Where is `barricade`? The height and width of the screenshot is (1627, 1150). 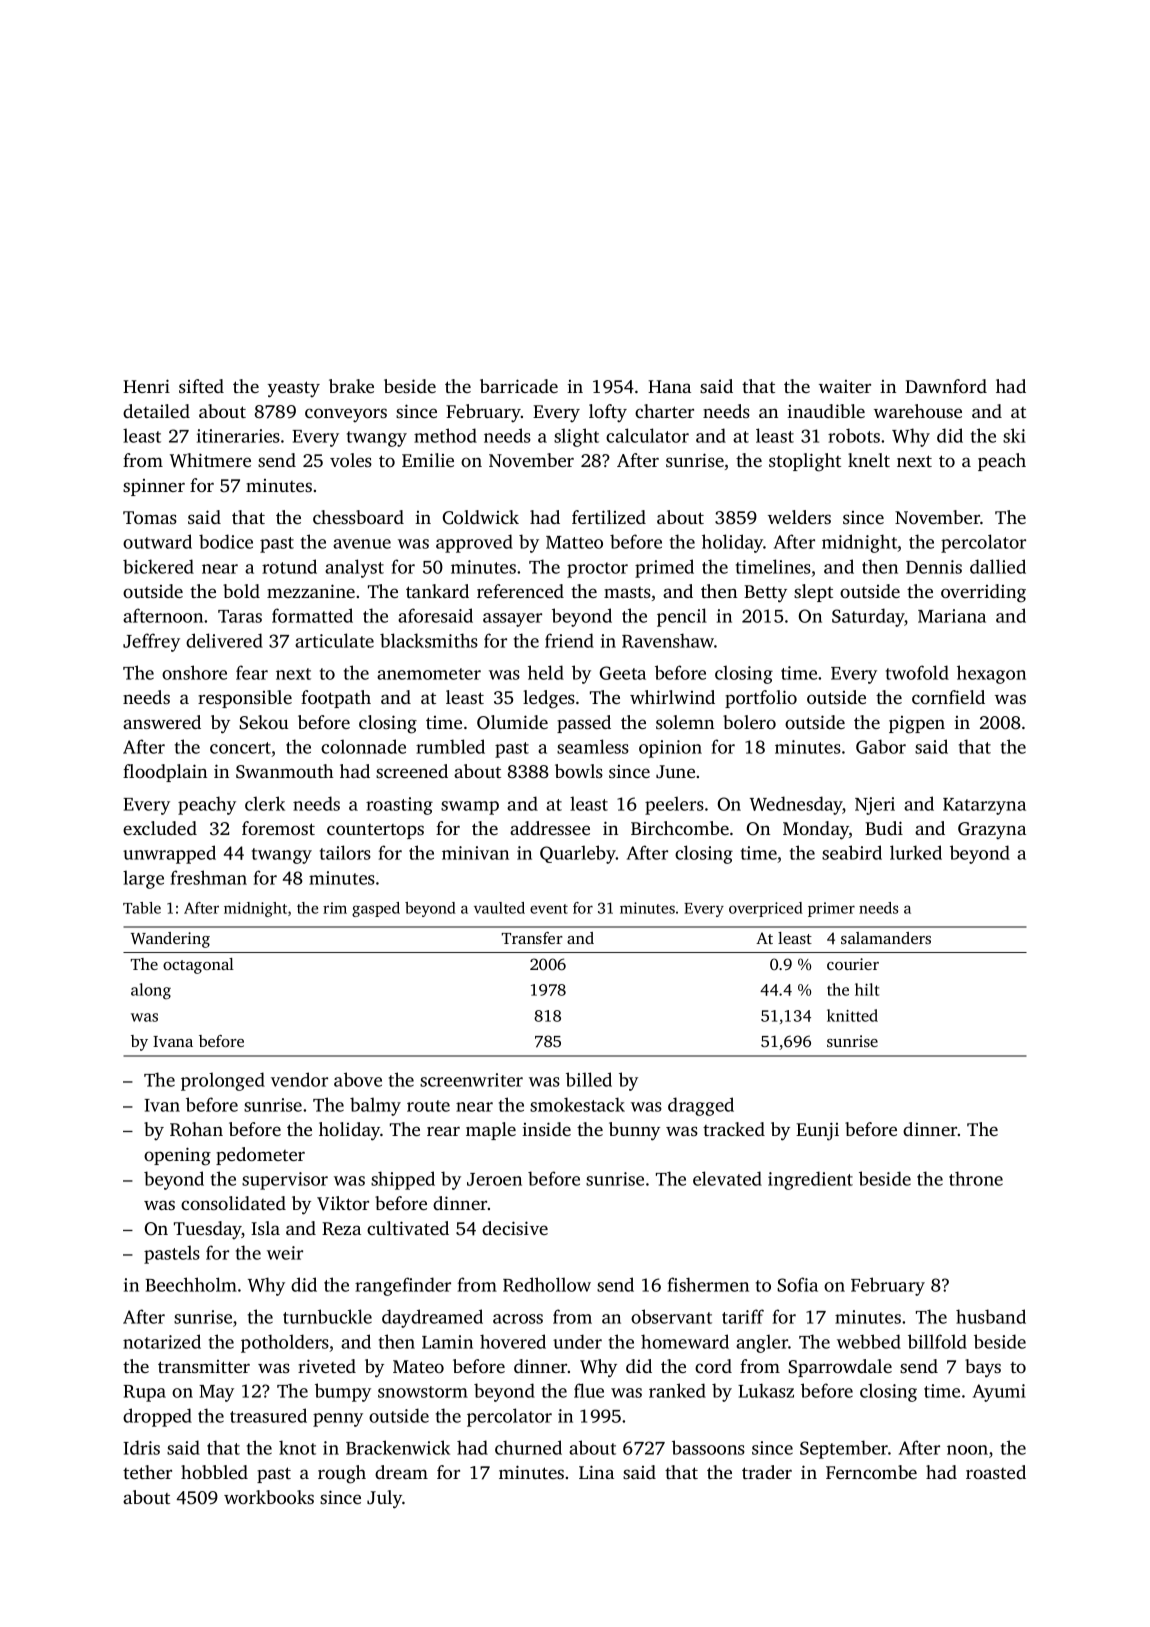
barricade is located at coordinates (519, 386).
